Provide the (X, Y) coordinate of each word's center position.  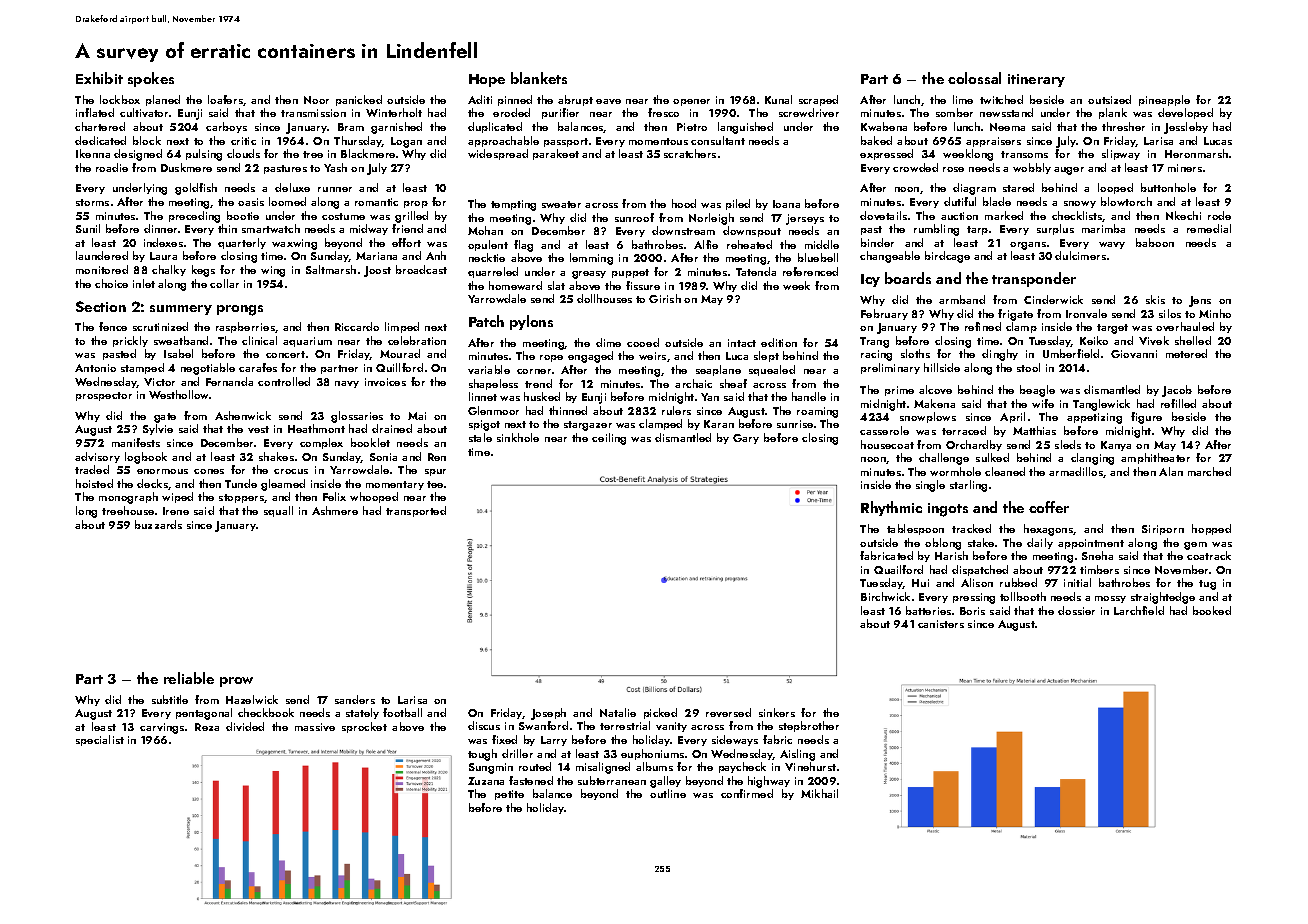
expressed (886, 154)
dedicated (100, 140)
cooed (643, 342)
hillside (942, 367)
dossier (1076, 610)
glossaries (357, 417)
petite (509, 795)
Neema (1007, 127)
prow (236, 682)
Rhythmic (891, 508)
